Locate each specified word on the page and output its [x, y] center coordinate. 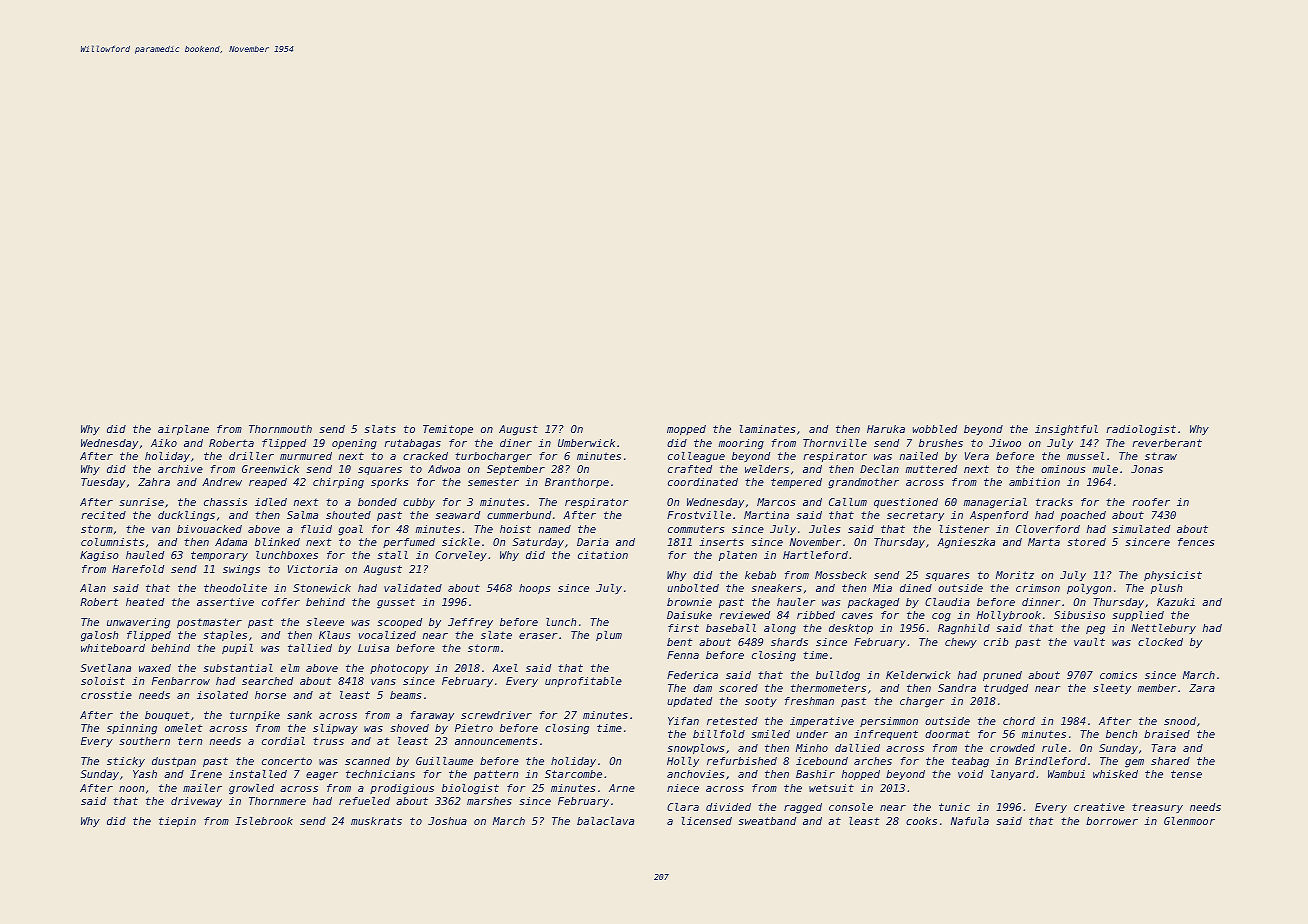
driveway [196, 802]
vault [1089, 642]
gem [1134, 763]
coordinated [703, 482]
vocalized [387, 635]
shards [789, 642]
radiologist [1141, 430]
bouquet [167, 716]
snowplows [695, 749]
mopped [686, 430]
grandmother [863, 483]
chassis [225, 502]
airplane [183, 430]
